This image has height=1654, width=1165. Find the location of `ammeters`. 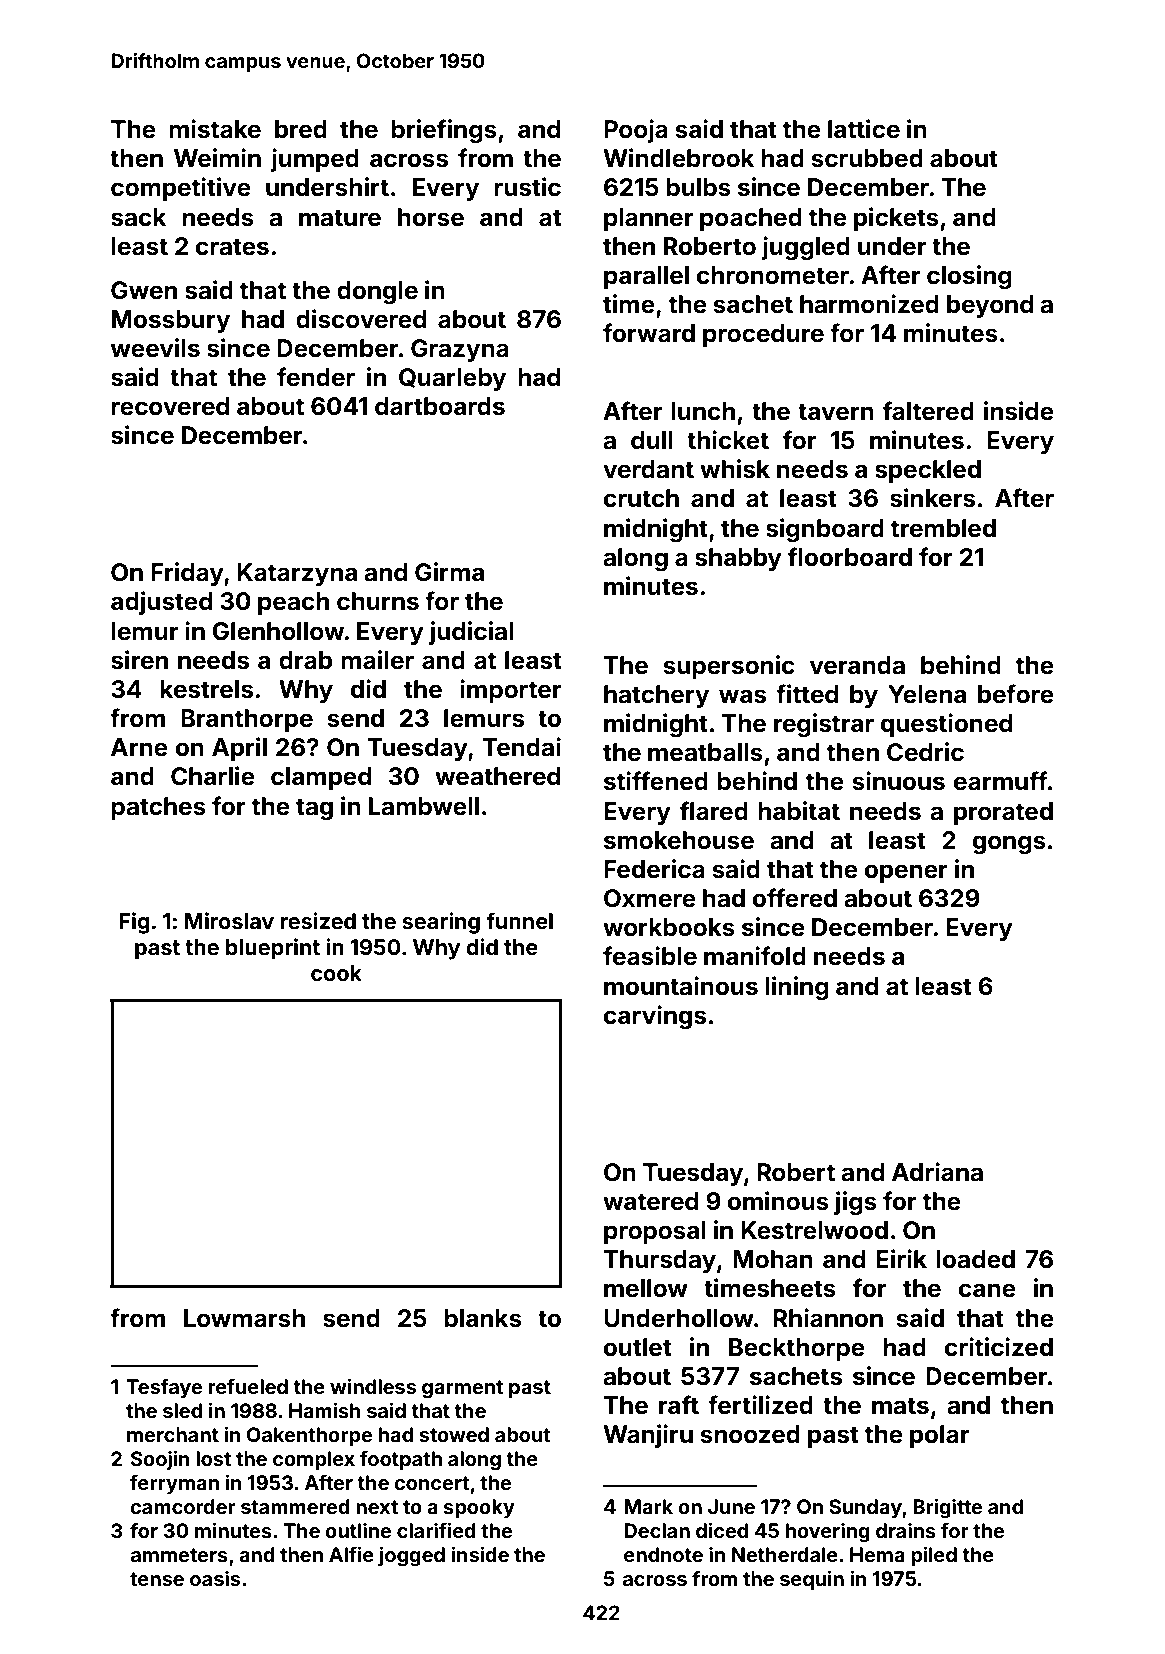

ammeters is located at coordinates (179, 1555).
